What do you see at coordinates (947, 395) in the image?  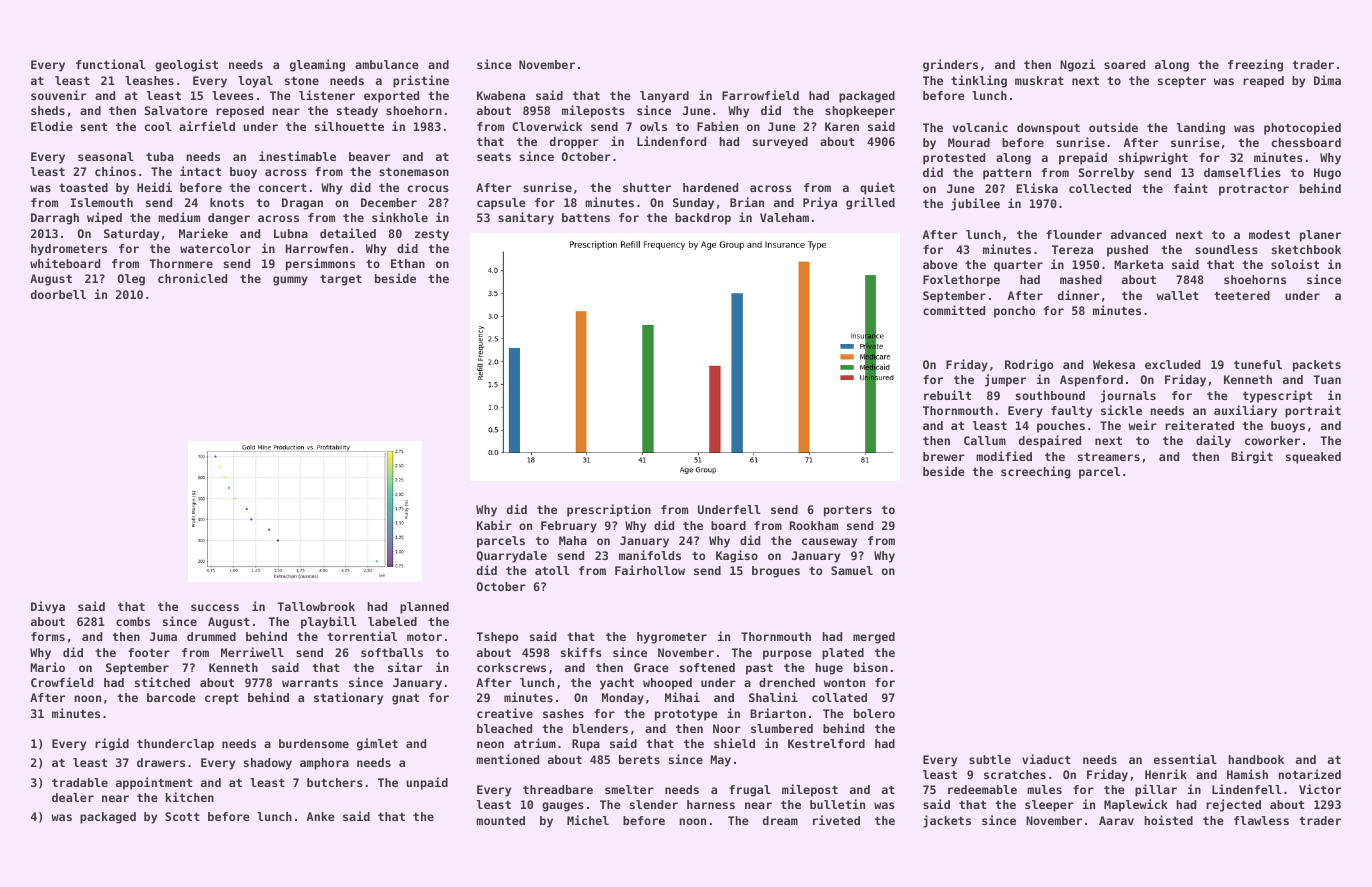 I see `rebuilt` at bounding box center [947, 395].
